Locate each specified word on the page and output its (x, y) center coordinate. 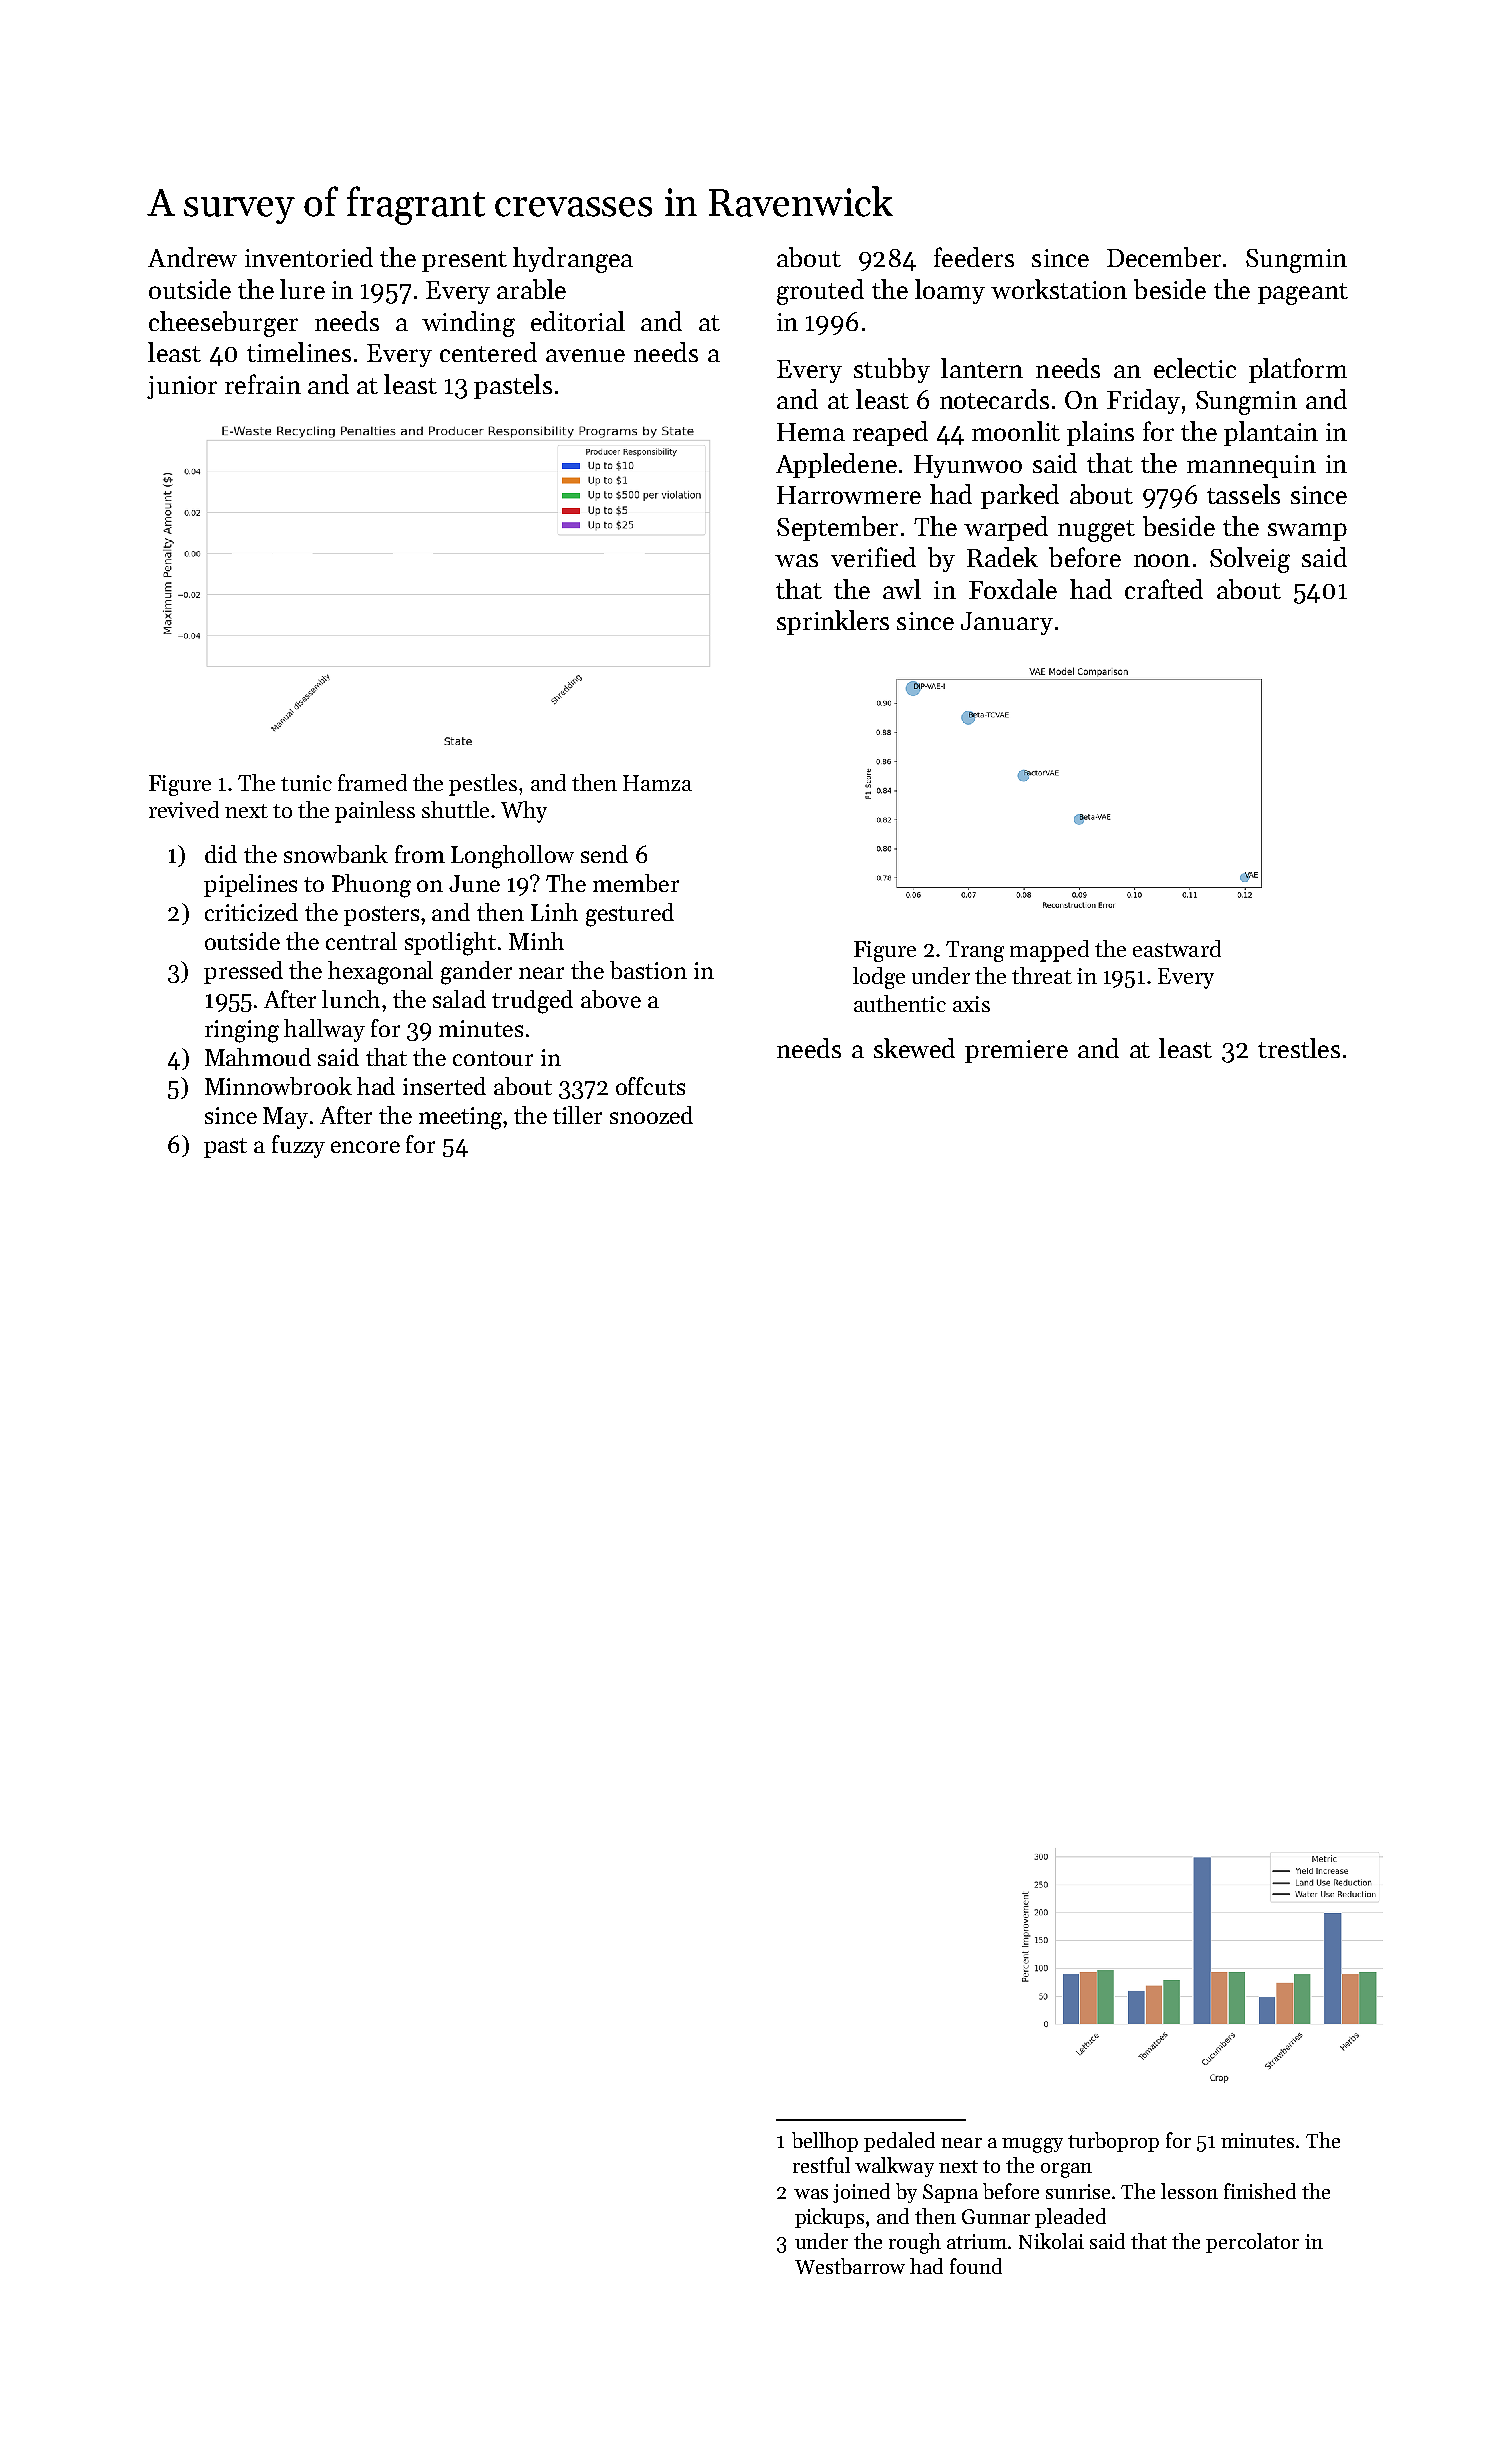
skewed (914, 1048)
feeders (974, 257)
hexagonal (380, 973)
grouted (820, 292)
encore (365, 1147)
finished (1260, 2191)
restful (821, 2165)
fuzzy (298, 1146)
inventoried (309, 257)
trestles (1299, 1048)
